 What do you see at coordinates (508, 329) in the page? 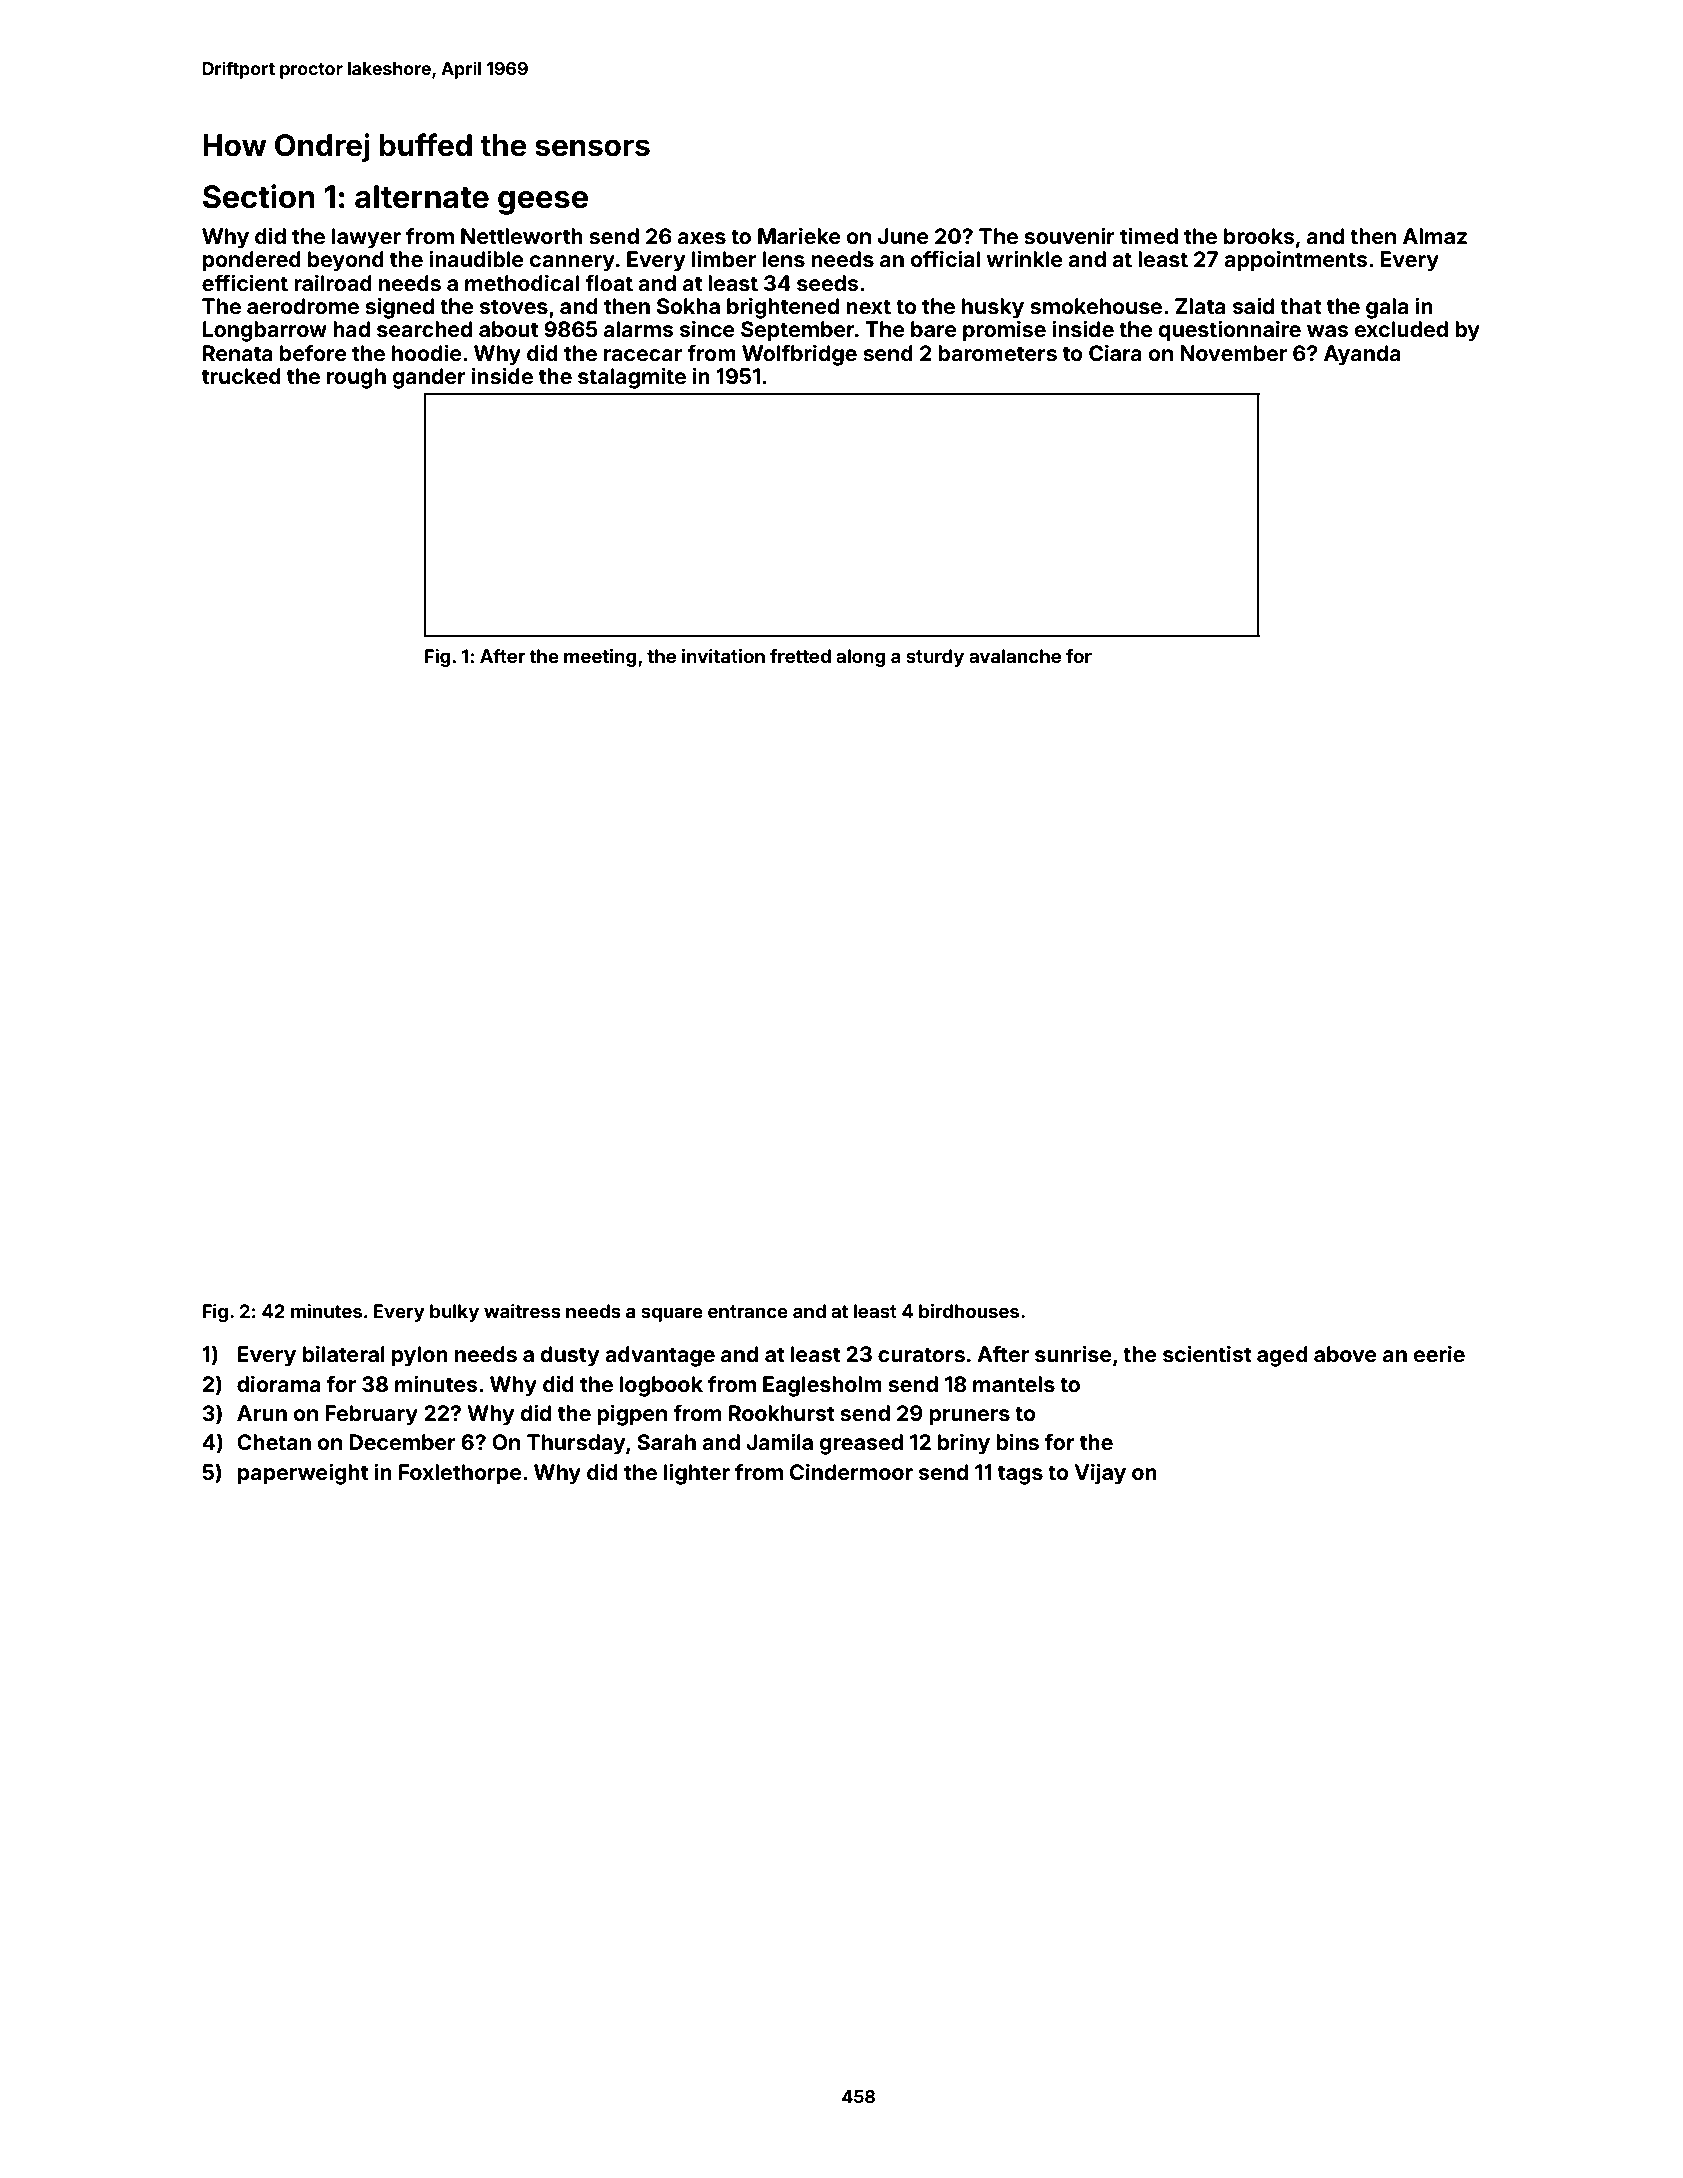
I see `about` at bounding box center [508, 329].
